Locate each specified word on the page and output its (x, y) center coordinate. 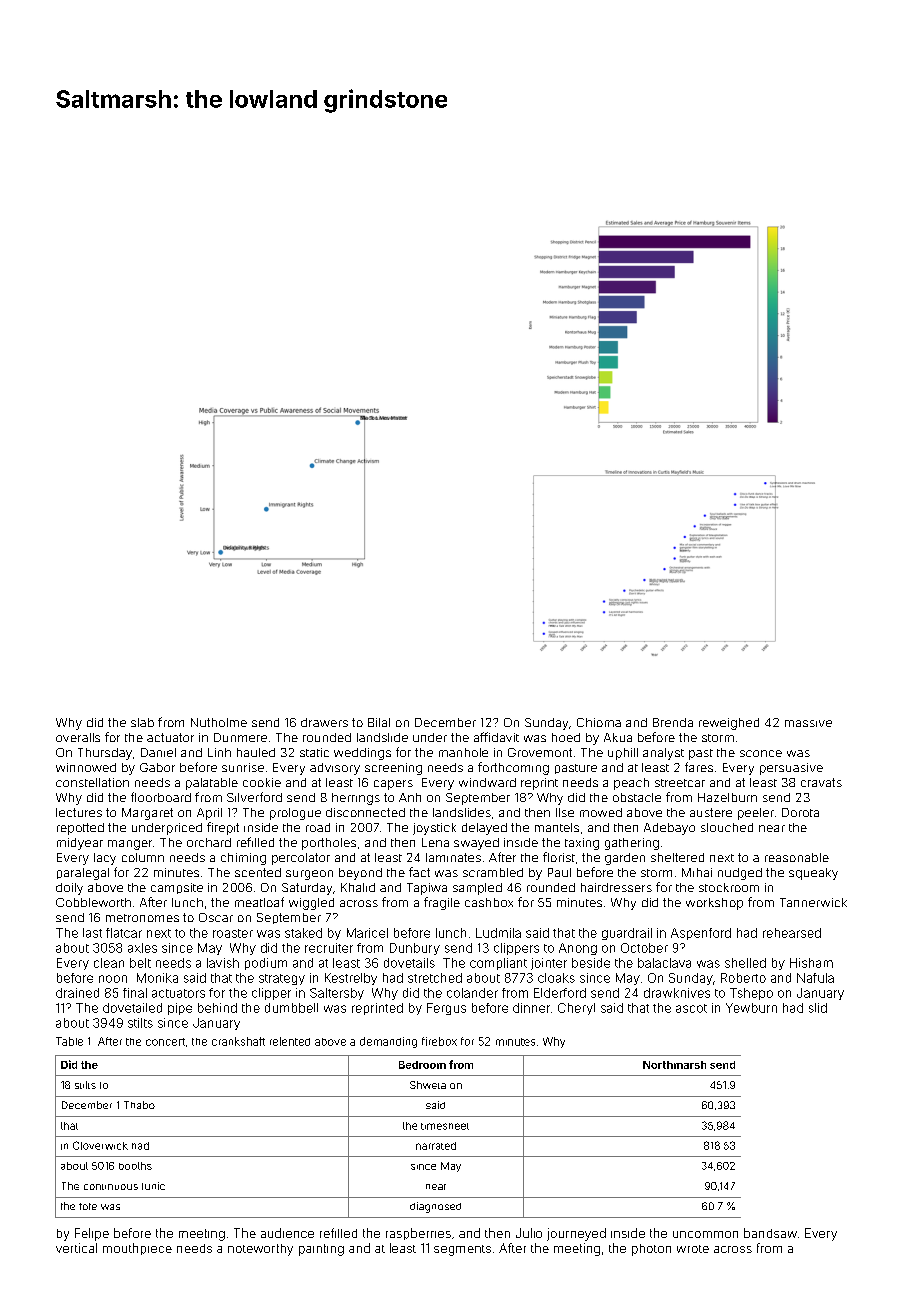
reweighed (729, 724)
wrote (693, 1249)
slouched (727, 827)
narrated (436, 1146)
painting (321, 1250)
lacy (105, 859)
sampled (477, 889)
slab (142, 722)
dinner (531, 1008)
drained (77, 993)
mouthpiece (137, 1249)
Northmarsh (674, 1065)
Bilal (379, 722)
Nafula (815, 978)
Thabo (139, 1105)
